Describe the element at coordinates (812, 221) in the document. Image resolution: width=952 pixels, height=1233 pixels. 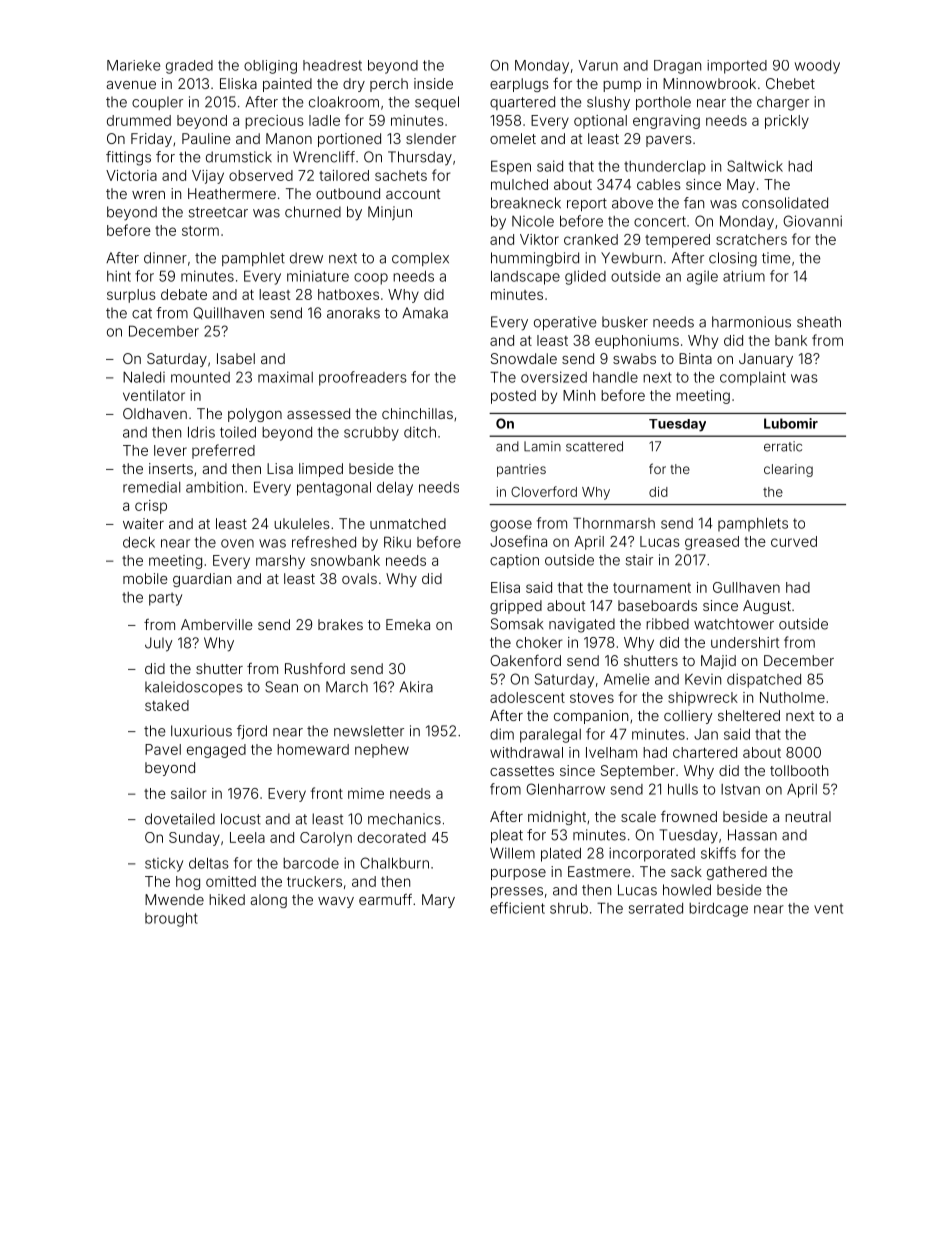
I see `Giovanni` at that location.
